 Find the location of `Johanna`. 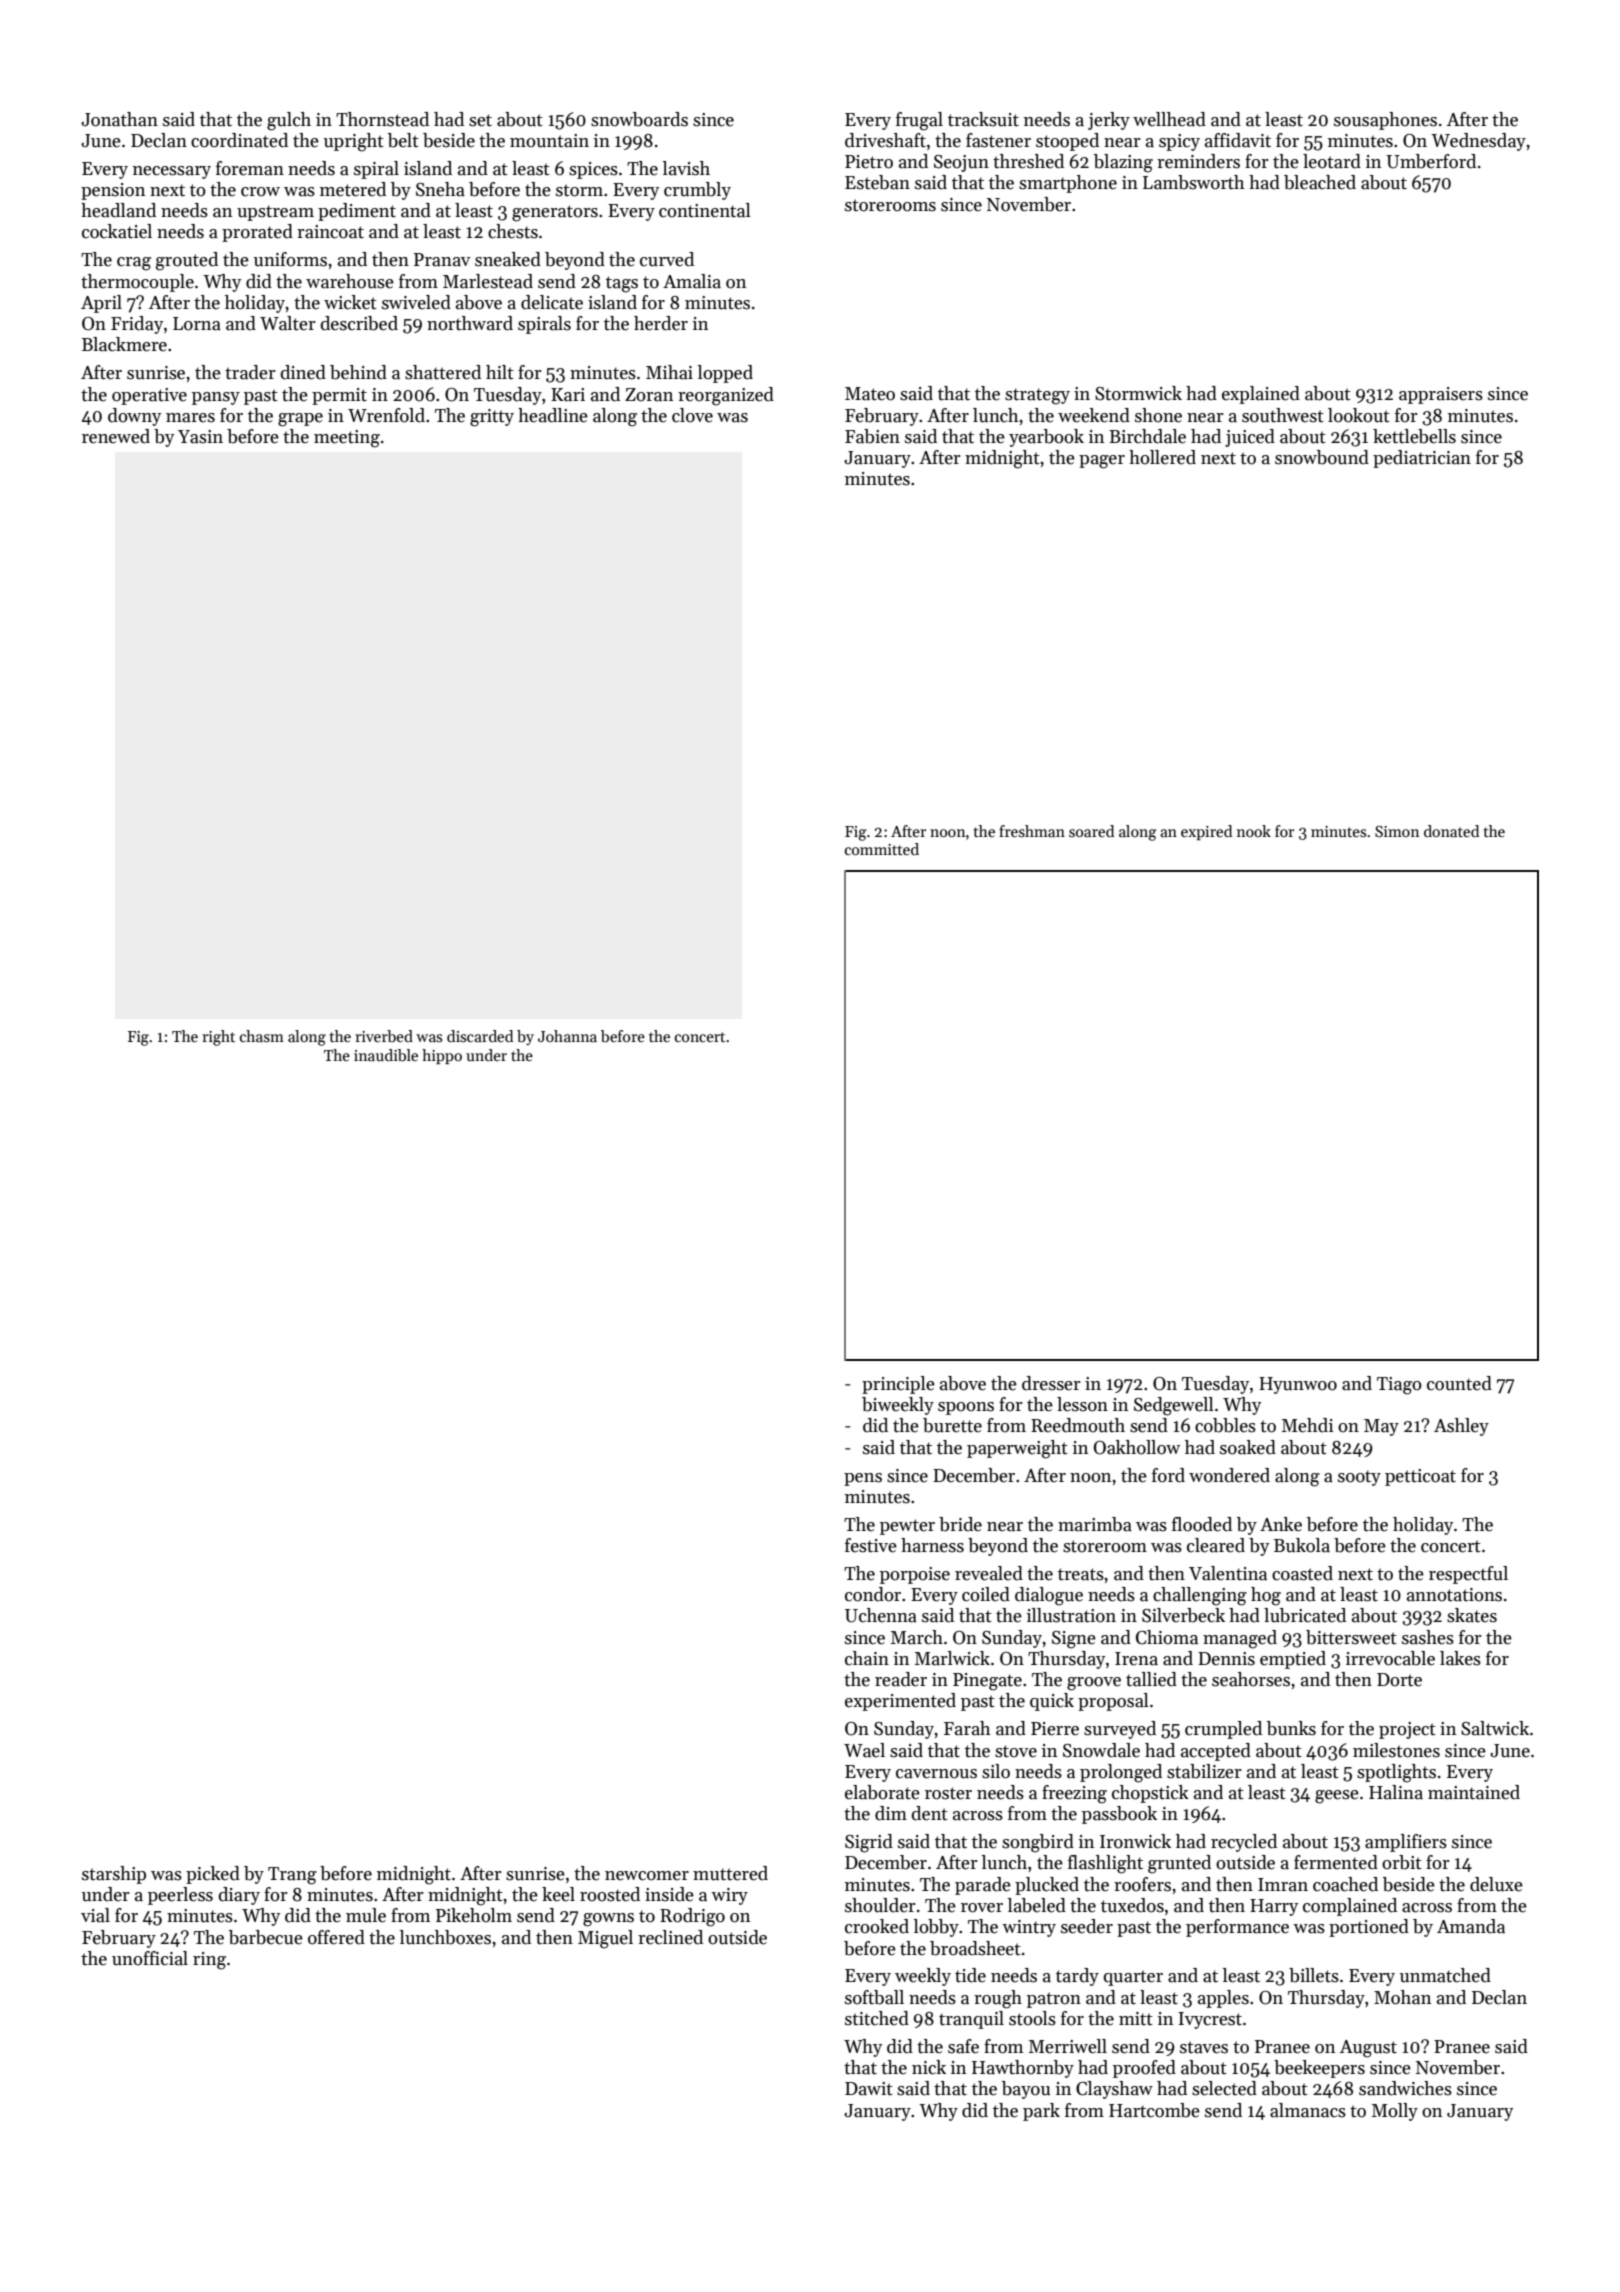

Johanna is located at coordinates (567, 1036).
